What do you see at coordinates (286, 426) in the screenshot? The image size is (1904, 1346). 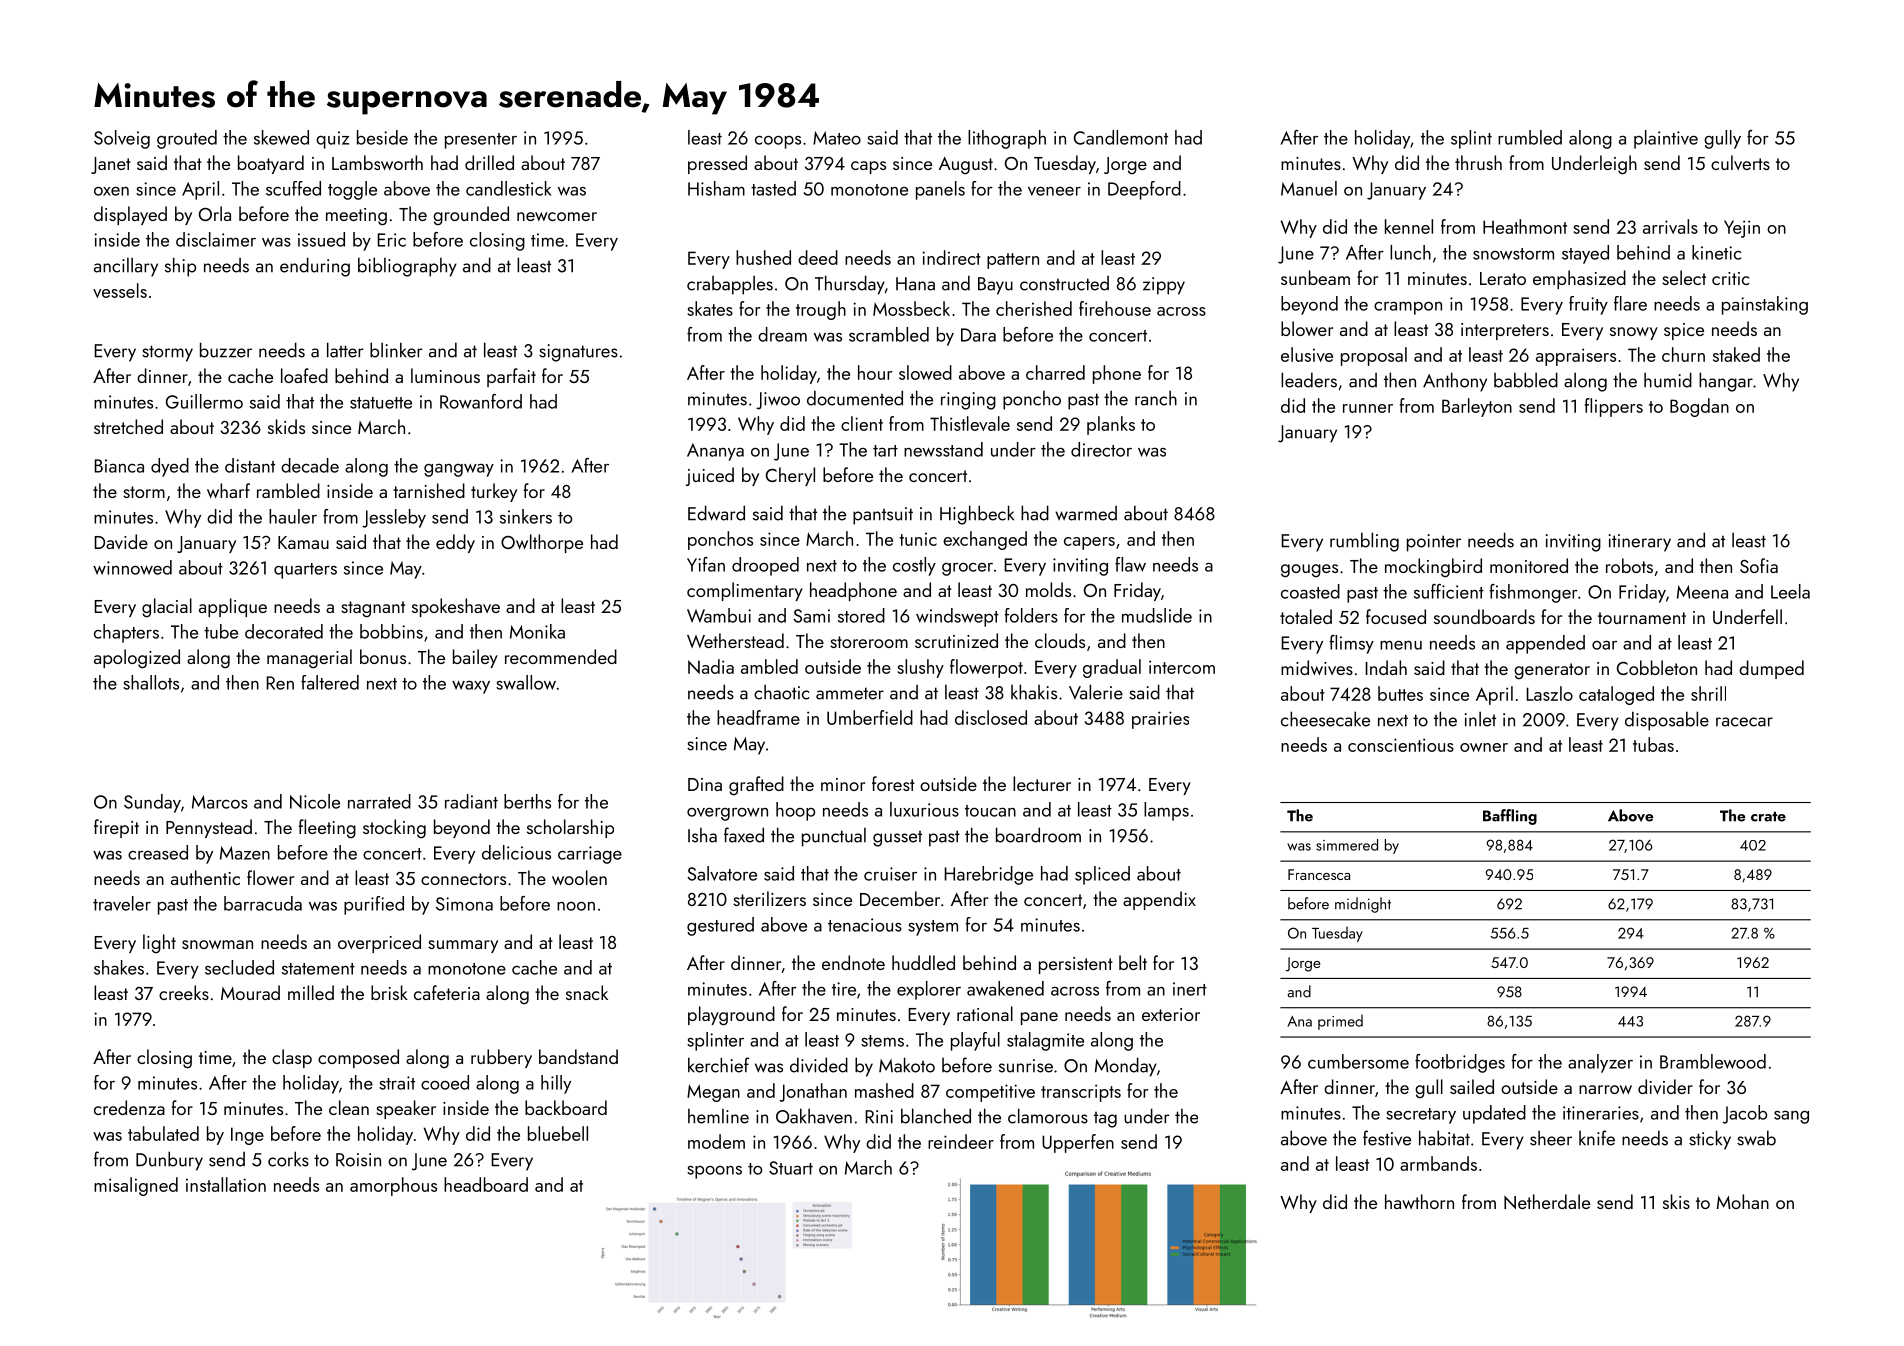 I see `skids` at bounding box center [286, 426].
